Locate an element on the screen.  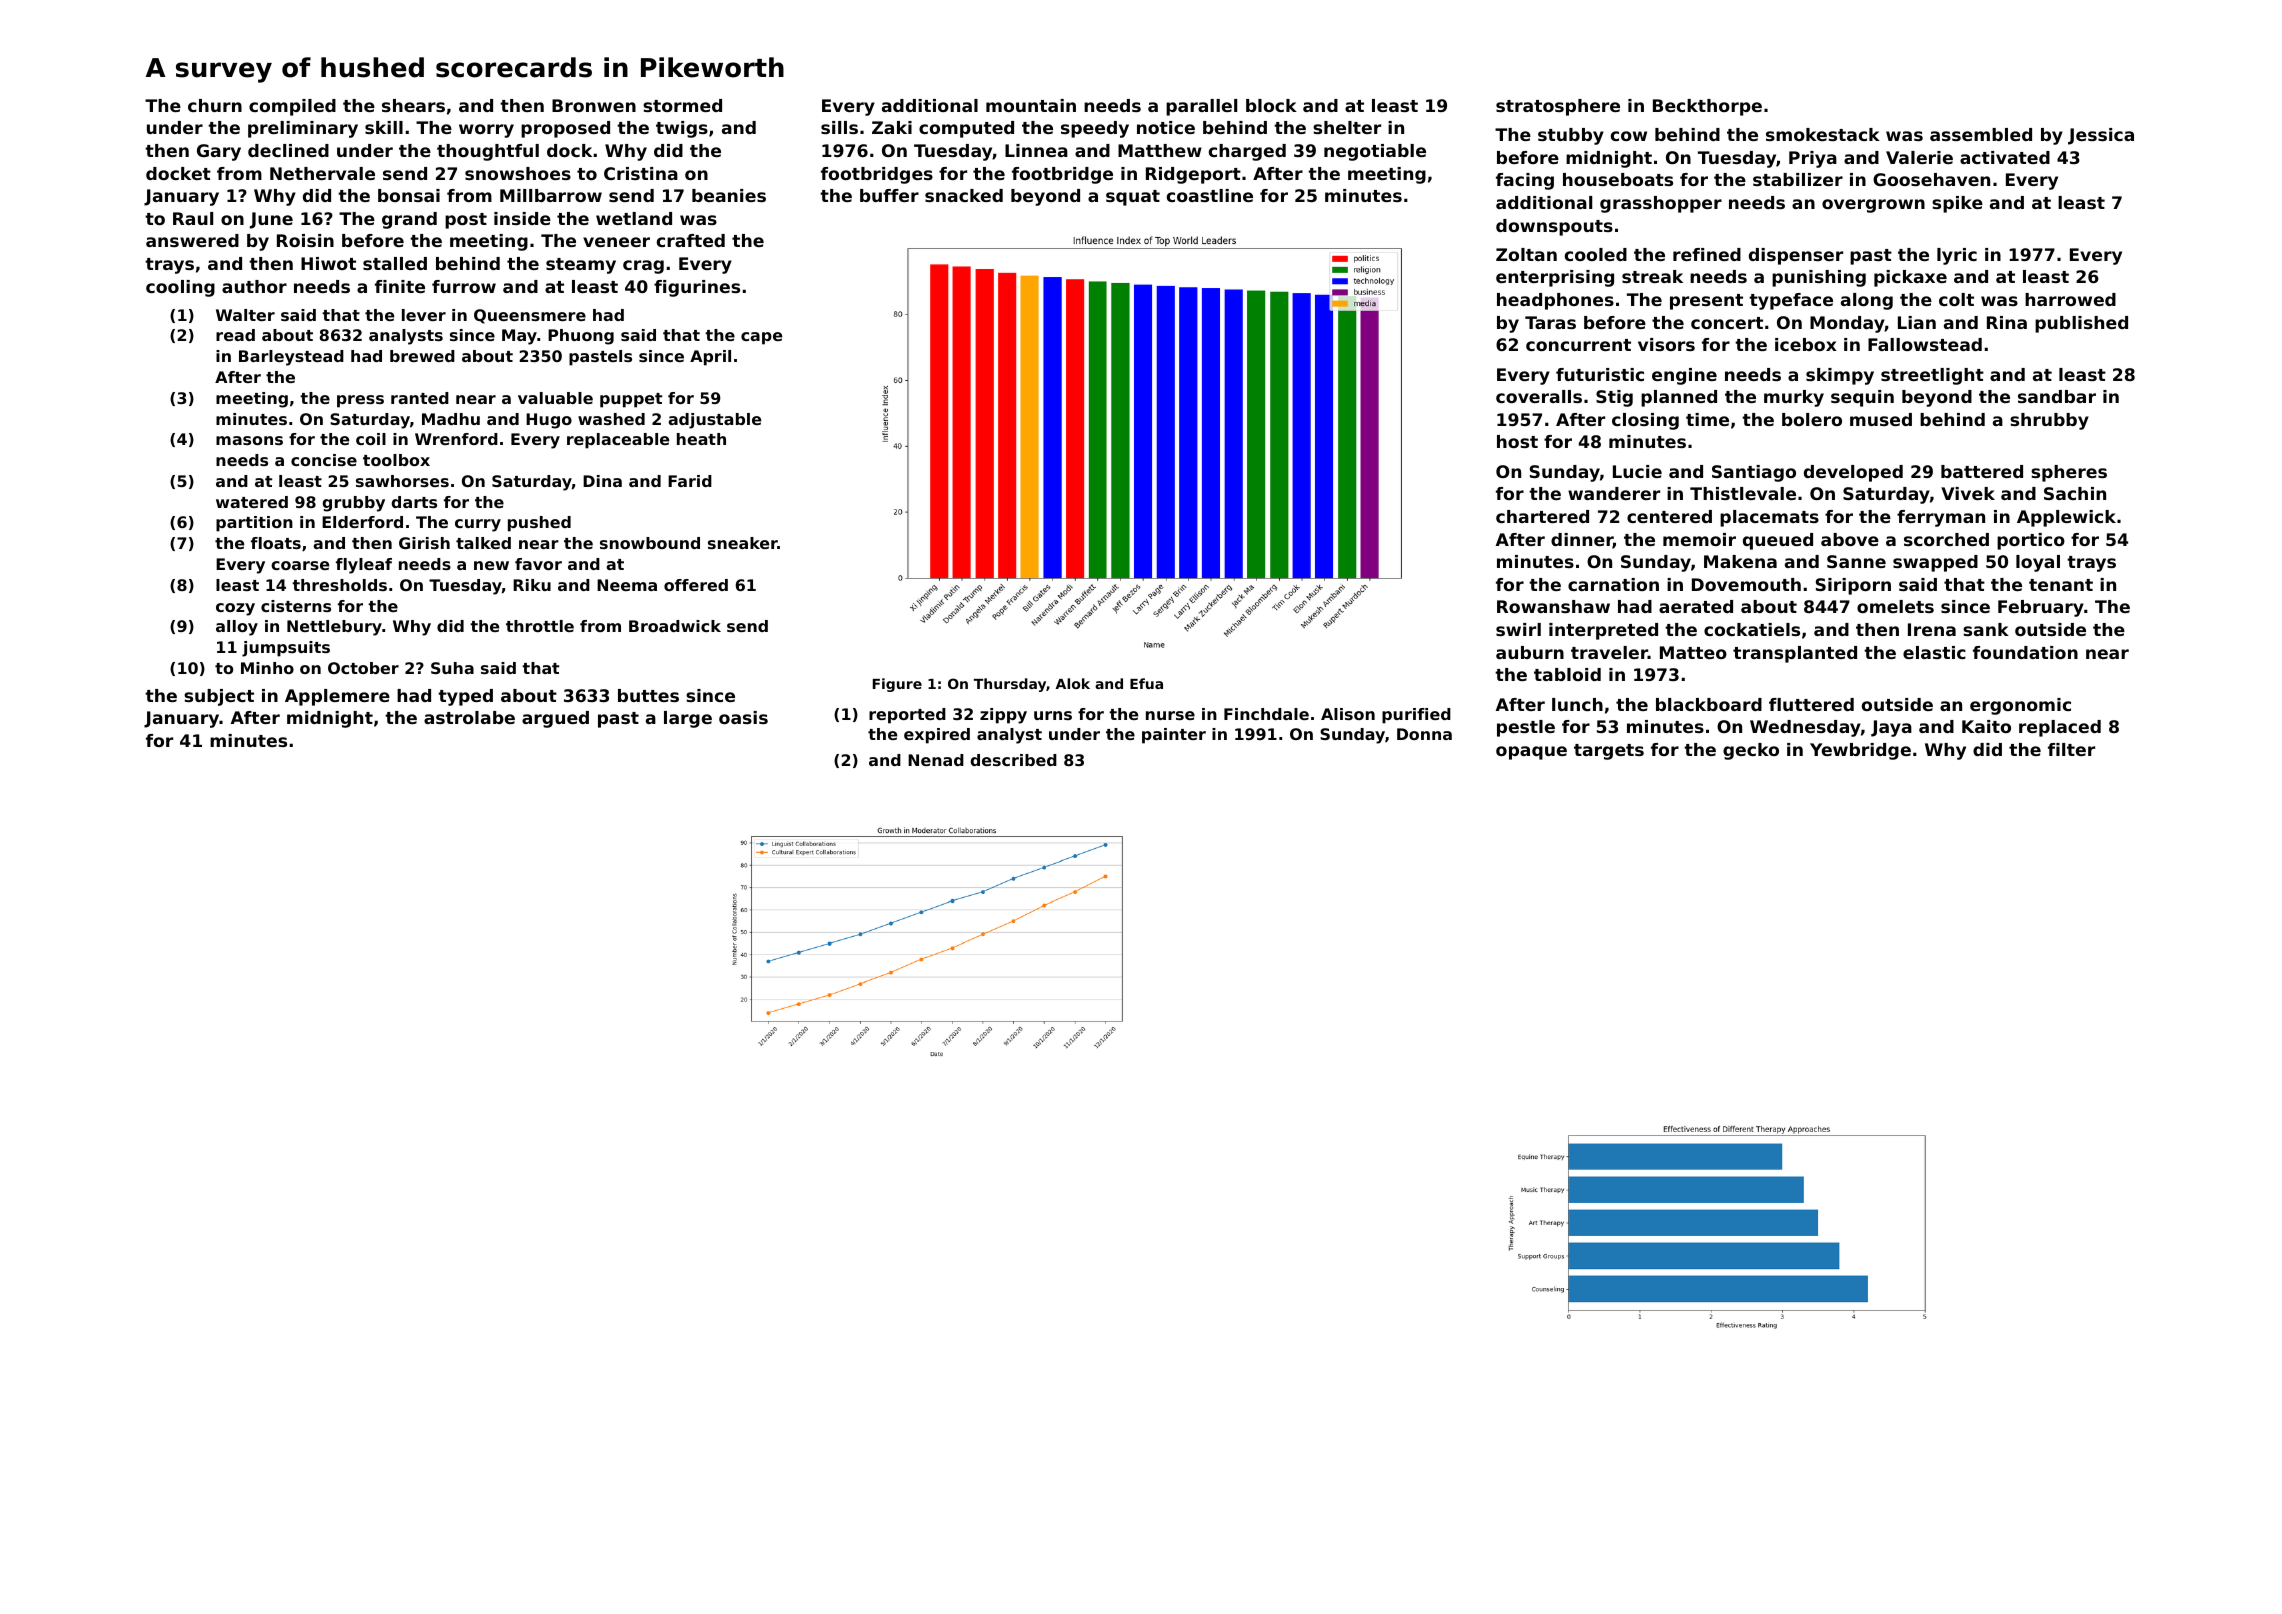
negotiable is located at coordinates (1375, 152).
